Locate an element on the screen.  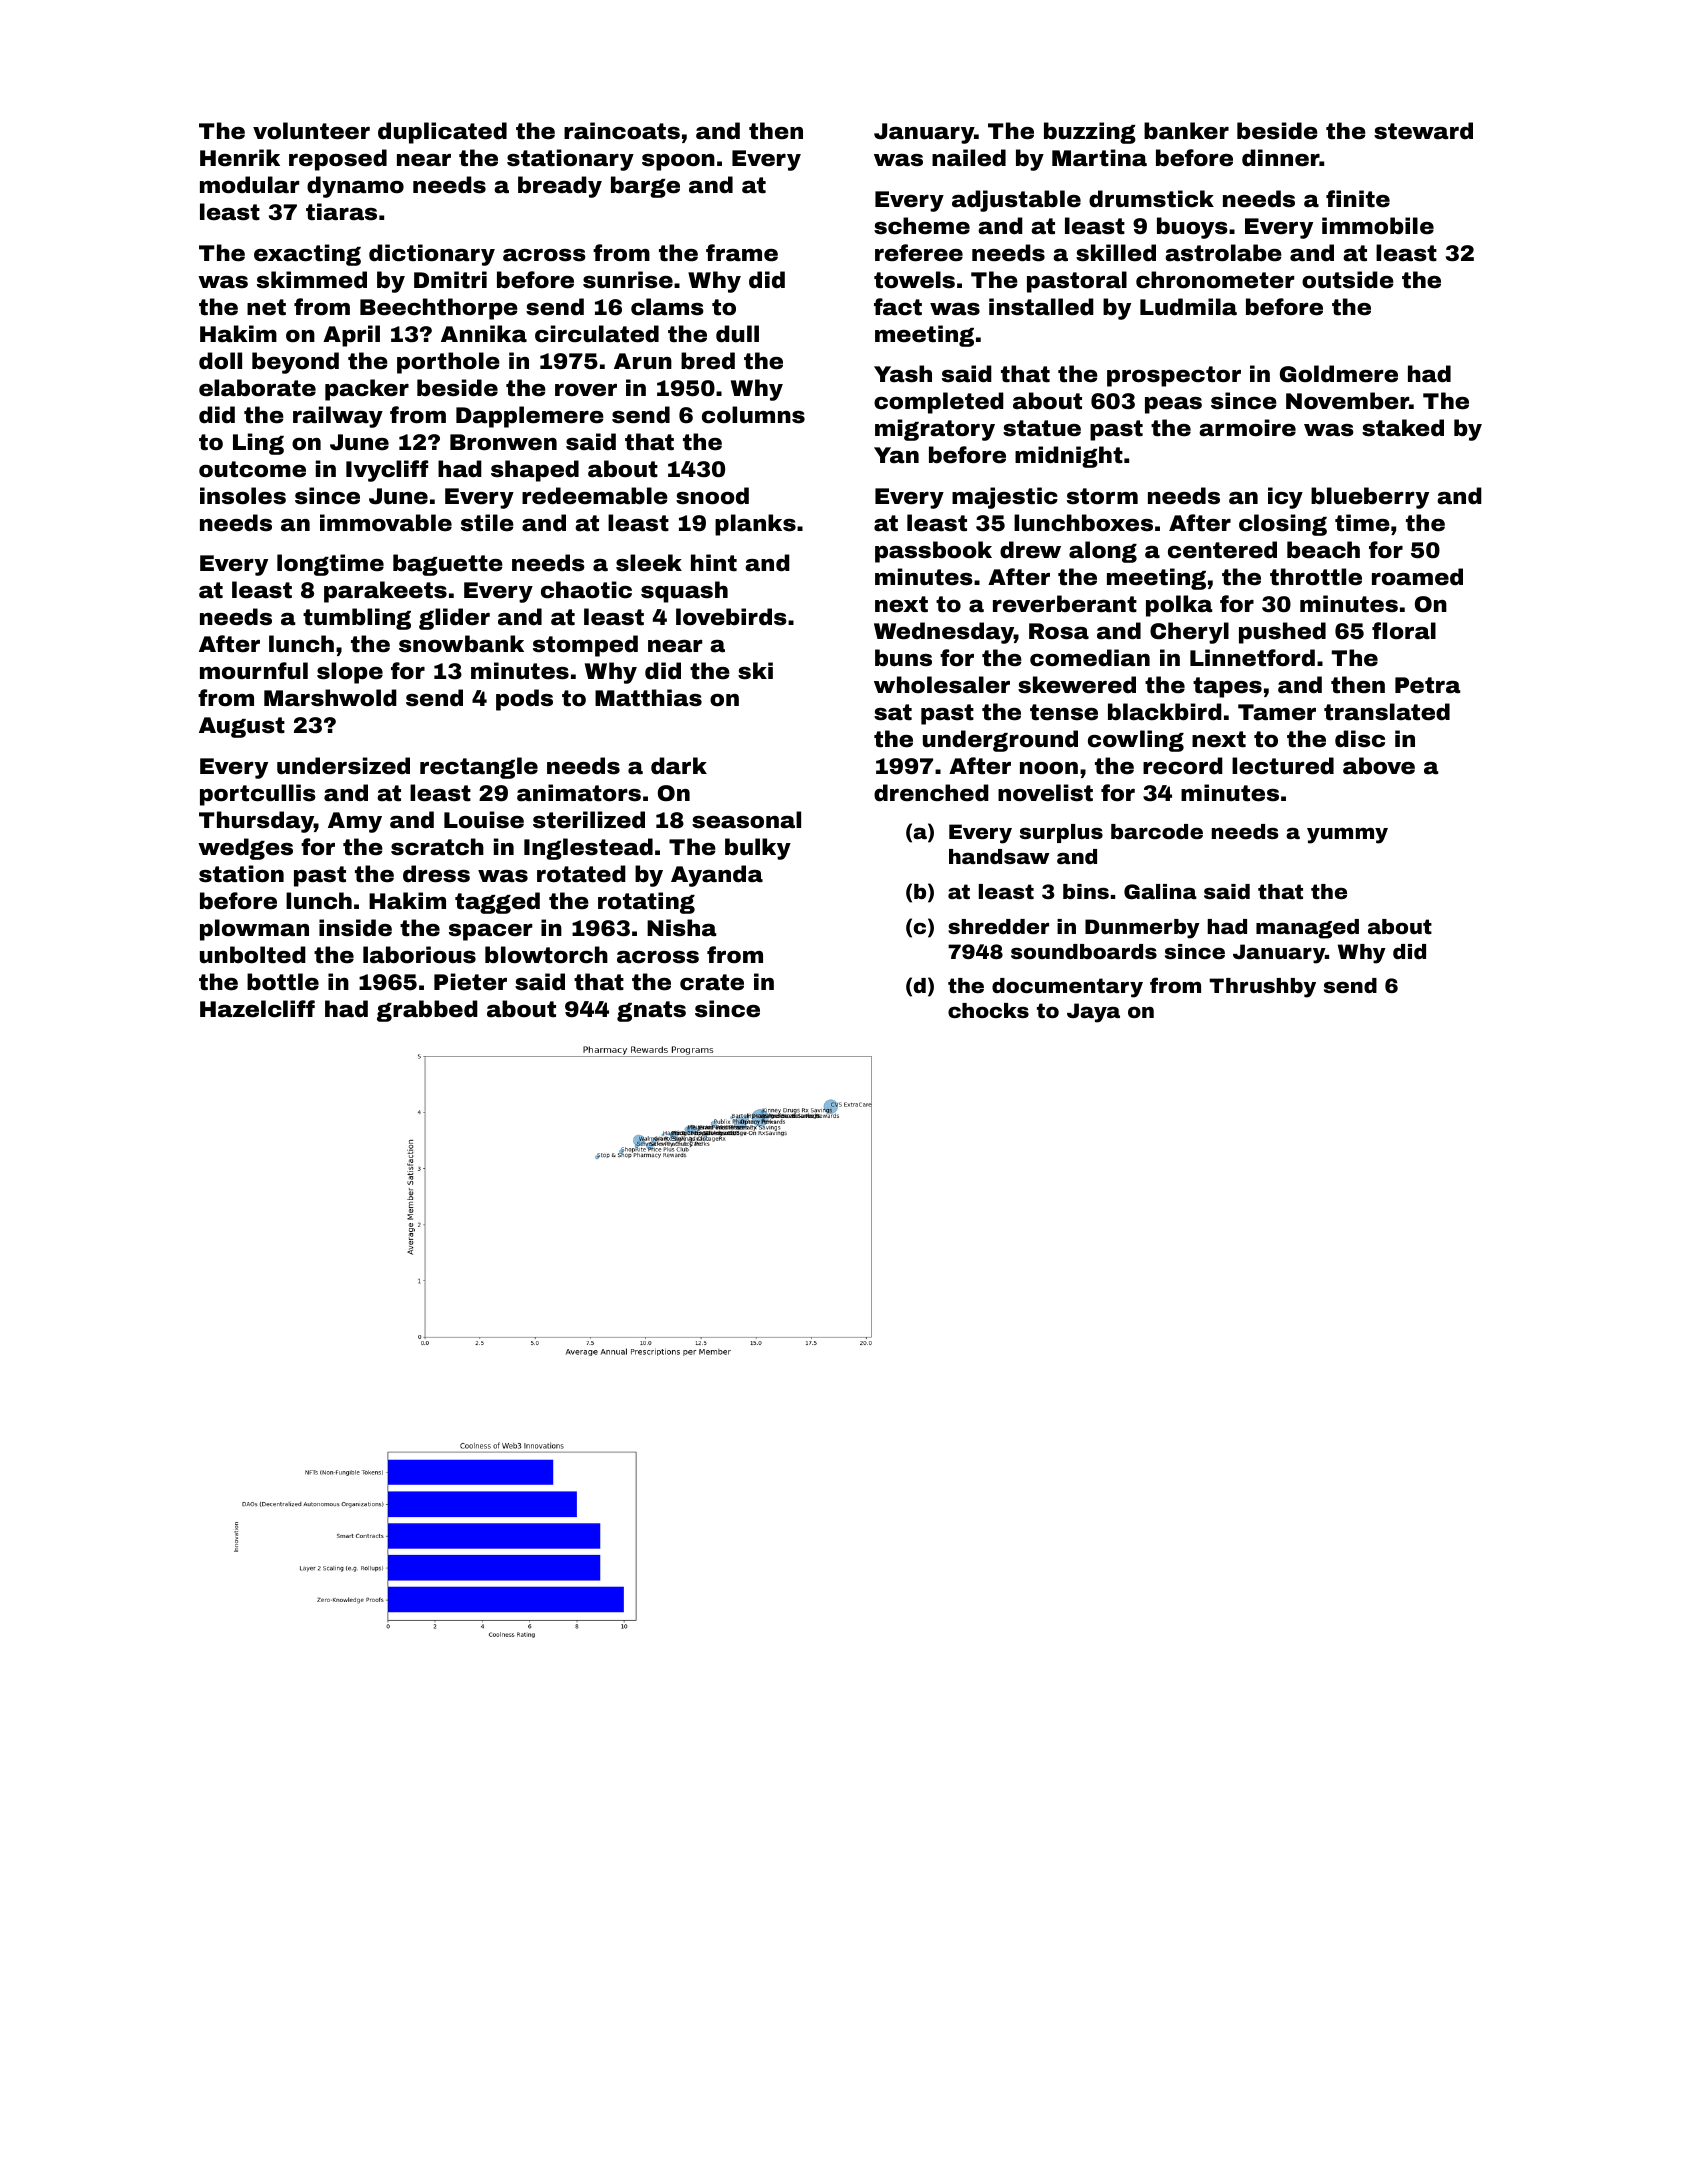
staked is located at coordinates (1403, 428).
